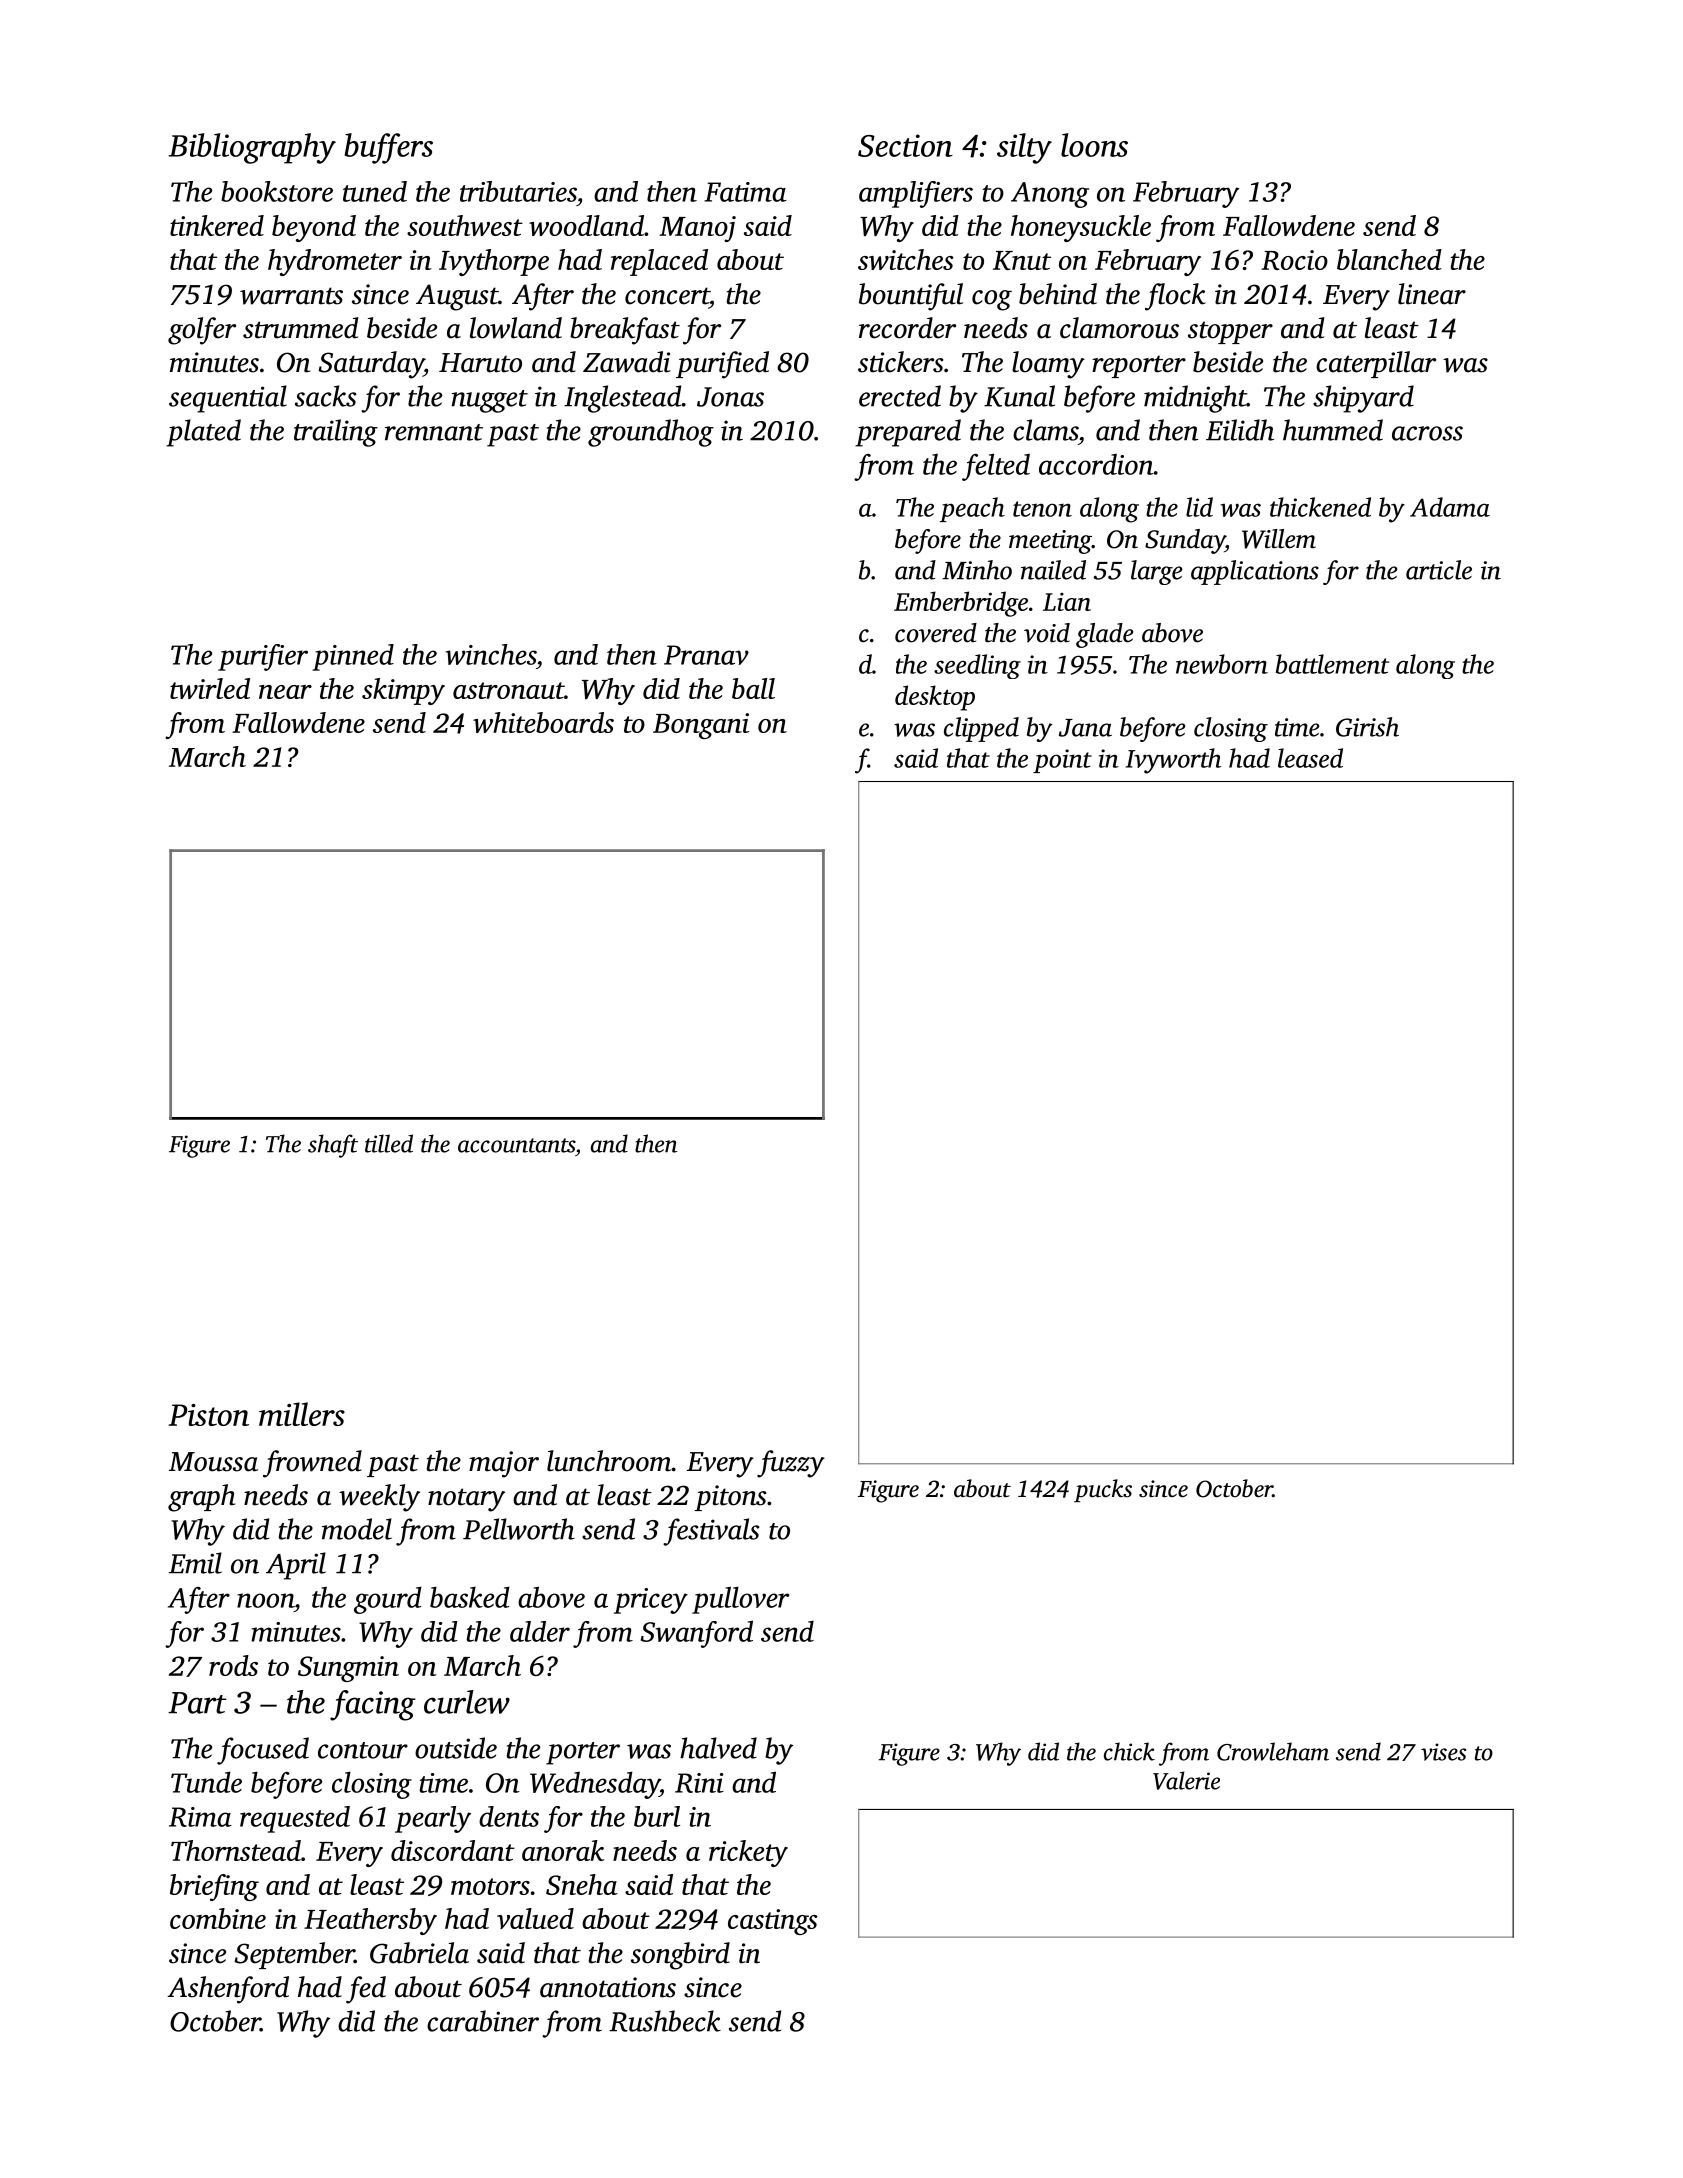 The width and height of the screenshot is (1683, 2178). I want to click on buffers, so click(388, 148).
